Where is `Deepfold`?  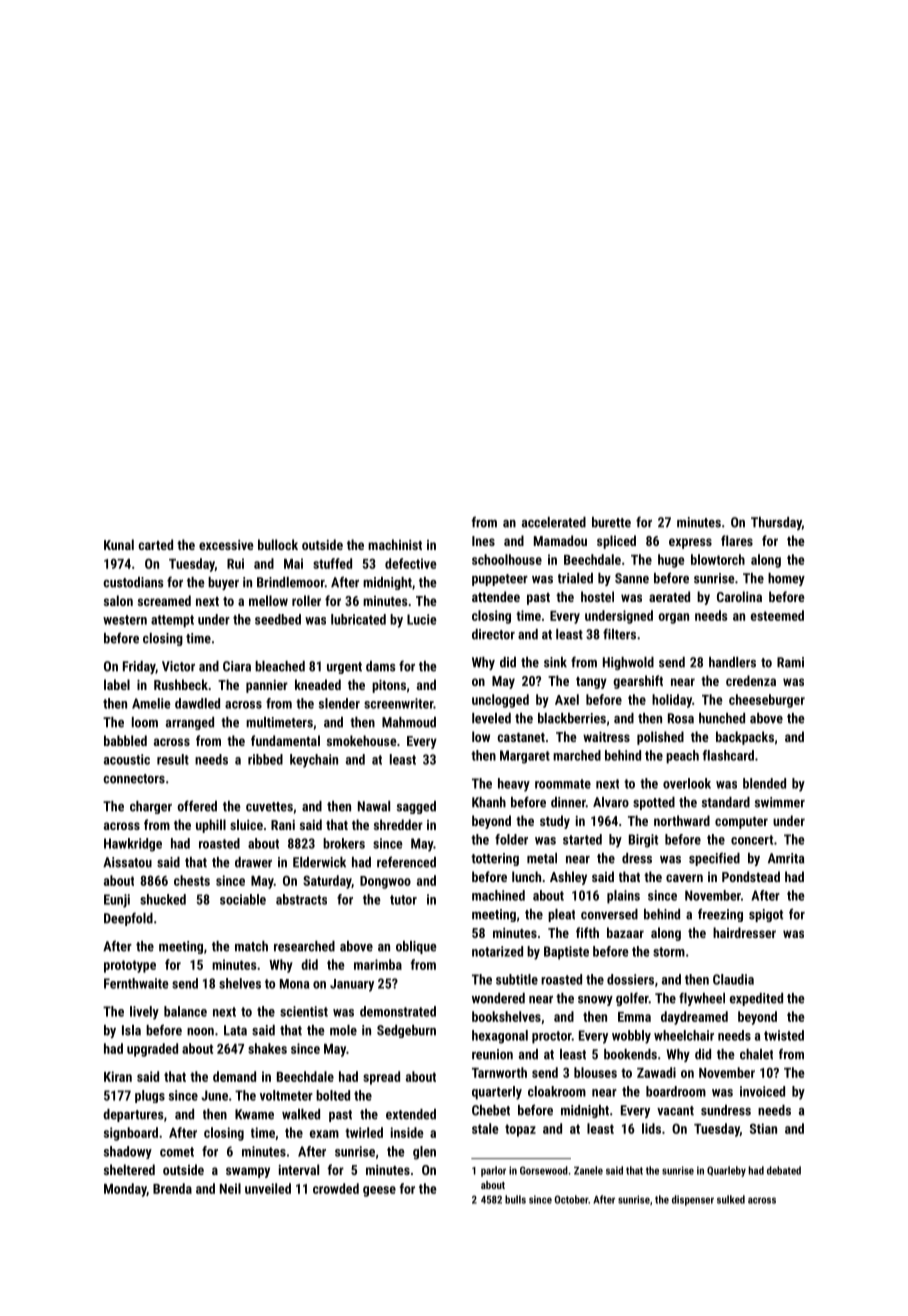 Deepfold is located at coordinates (128, 919).
